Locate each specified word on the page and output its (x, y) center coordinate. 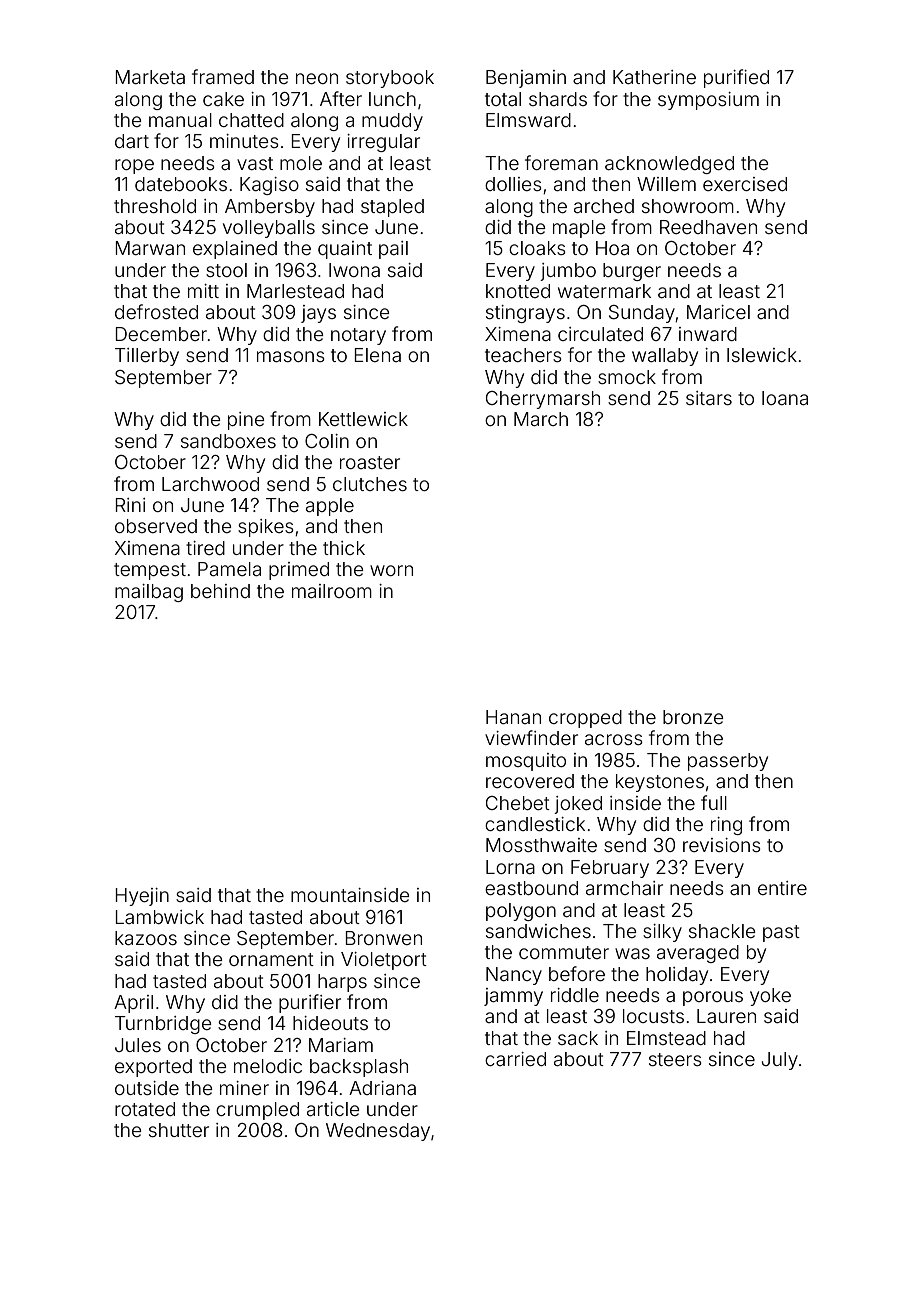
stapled (392, 208)
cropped (585, 719)
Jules (138, 1045)
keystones (660, 783)
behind (220, 591)
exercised (745, 184)
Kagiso (269, 186)
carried (515, 1059)
